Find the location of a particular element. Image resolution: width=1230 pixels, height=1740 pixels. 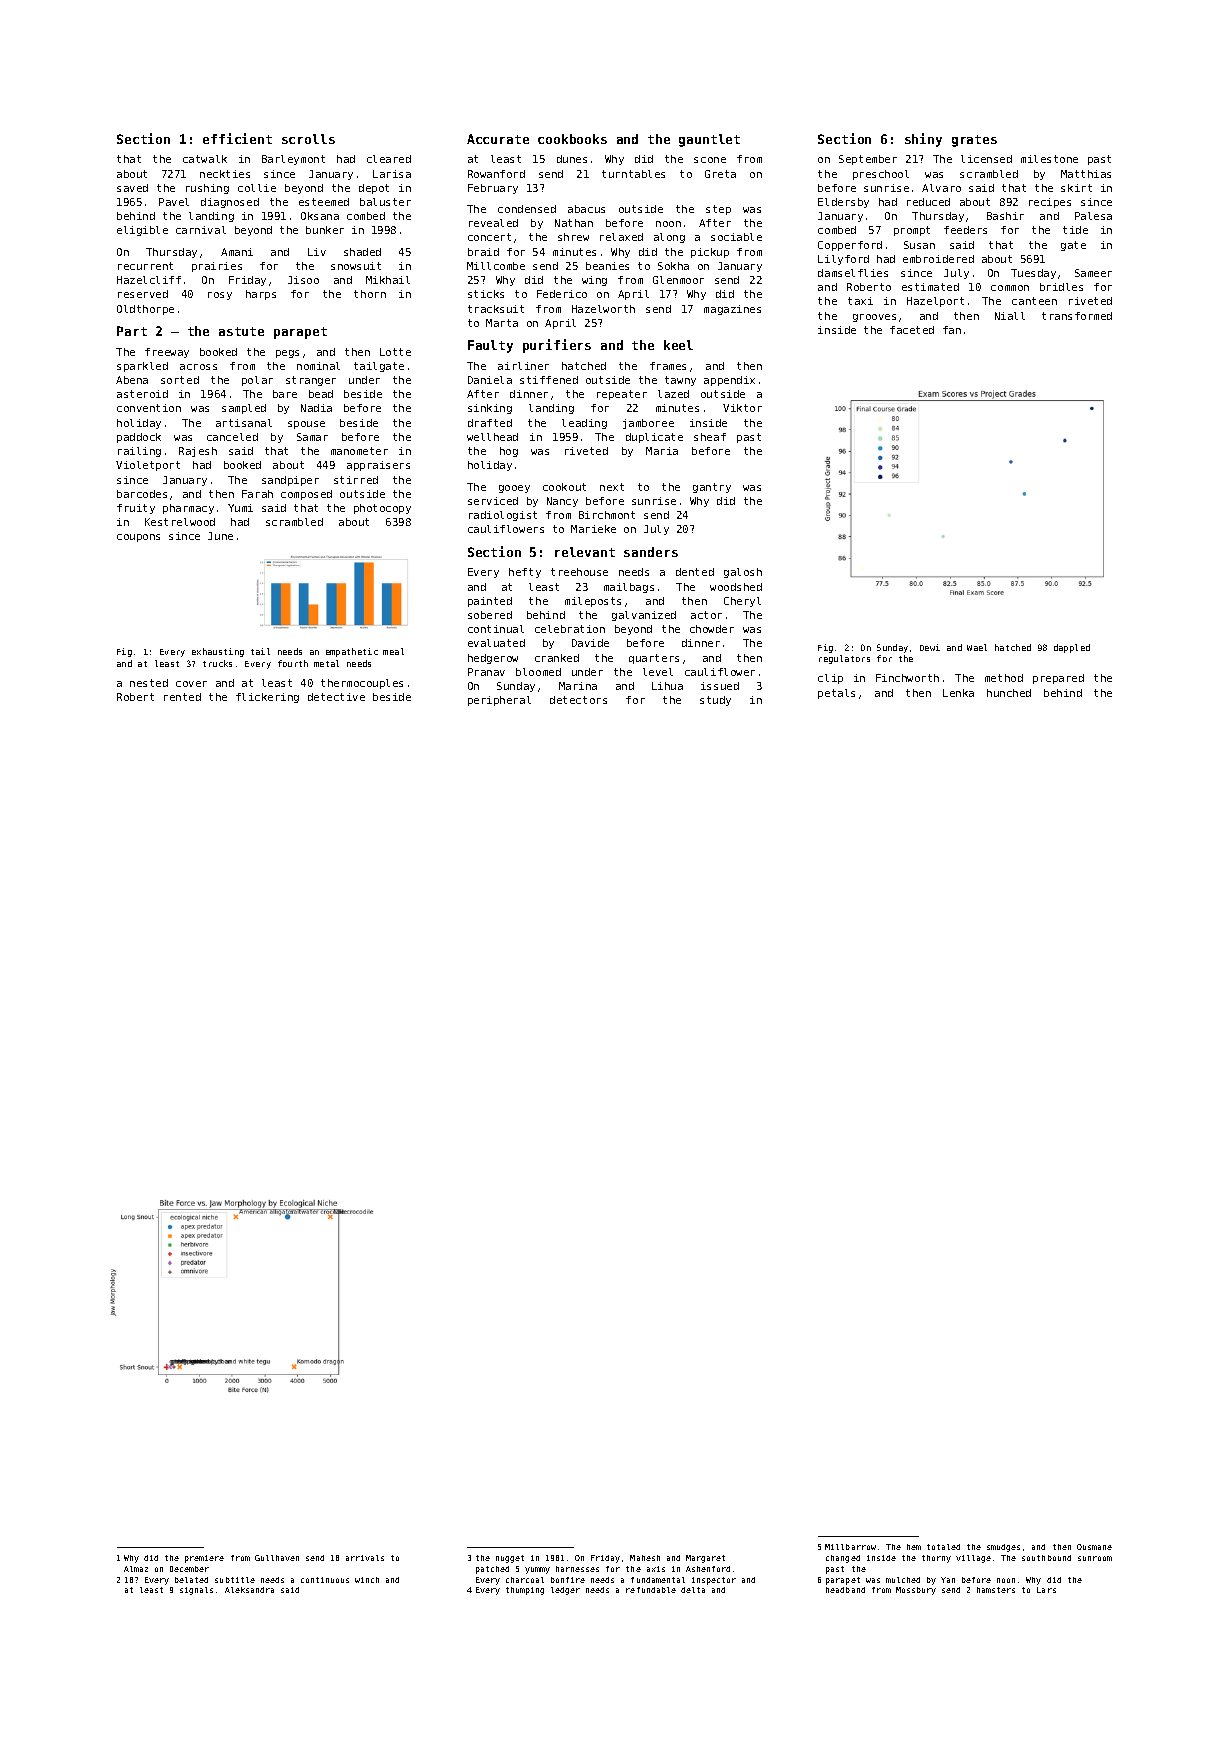

hem is located at coordinates (914, 1547).
